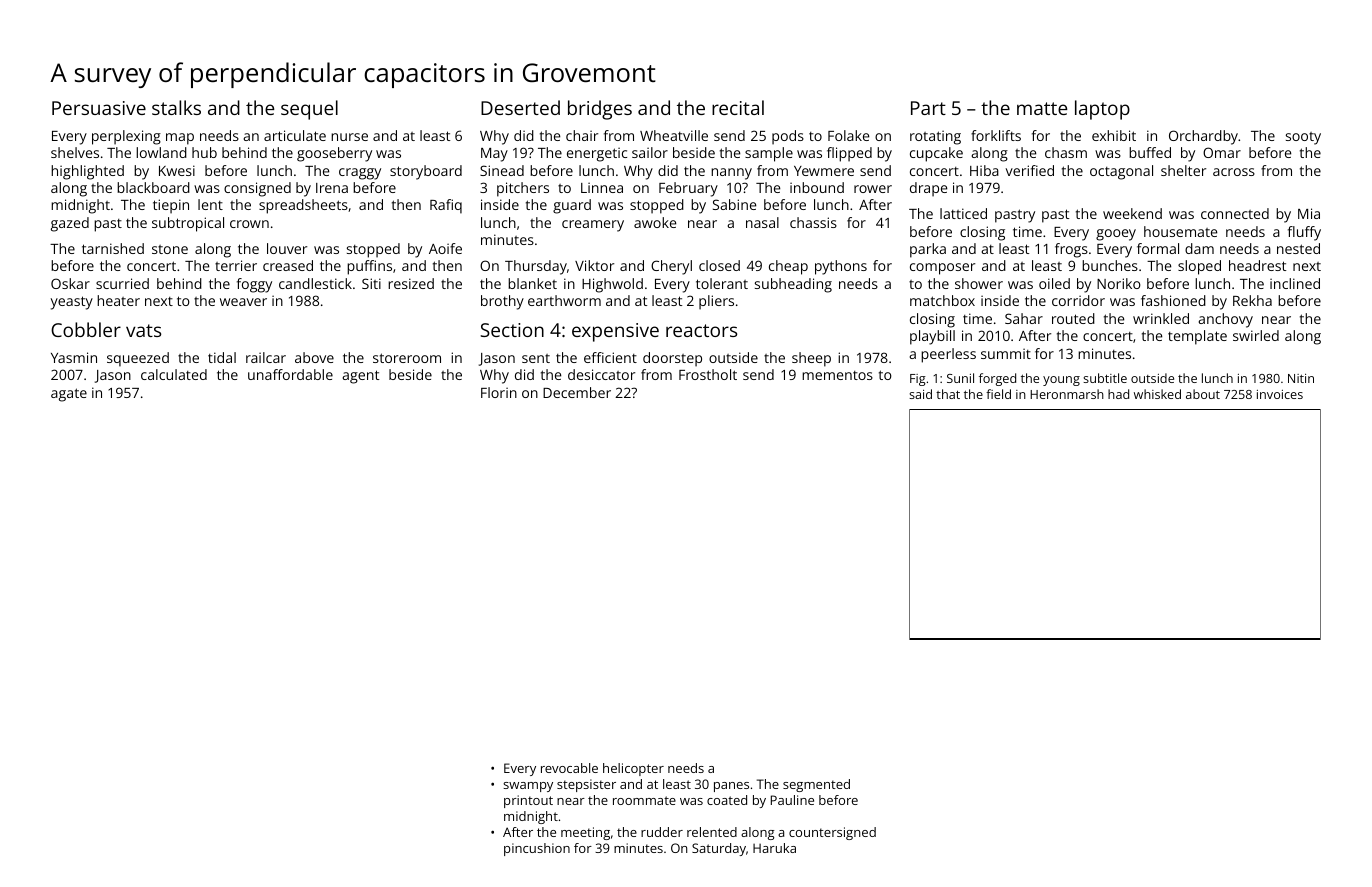 The image size is (1372, 887). What do you see at coordinates (290, 374) in the screenshot?
I see `unaffordable` at bounding box center [290, 374].
